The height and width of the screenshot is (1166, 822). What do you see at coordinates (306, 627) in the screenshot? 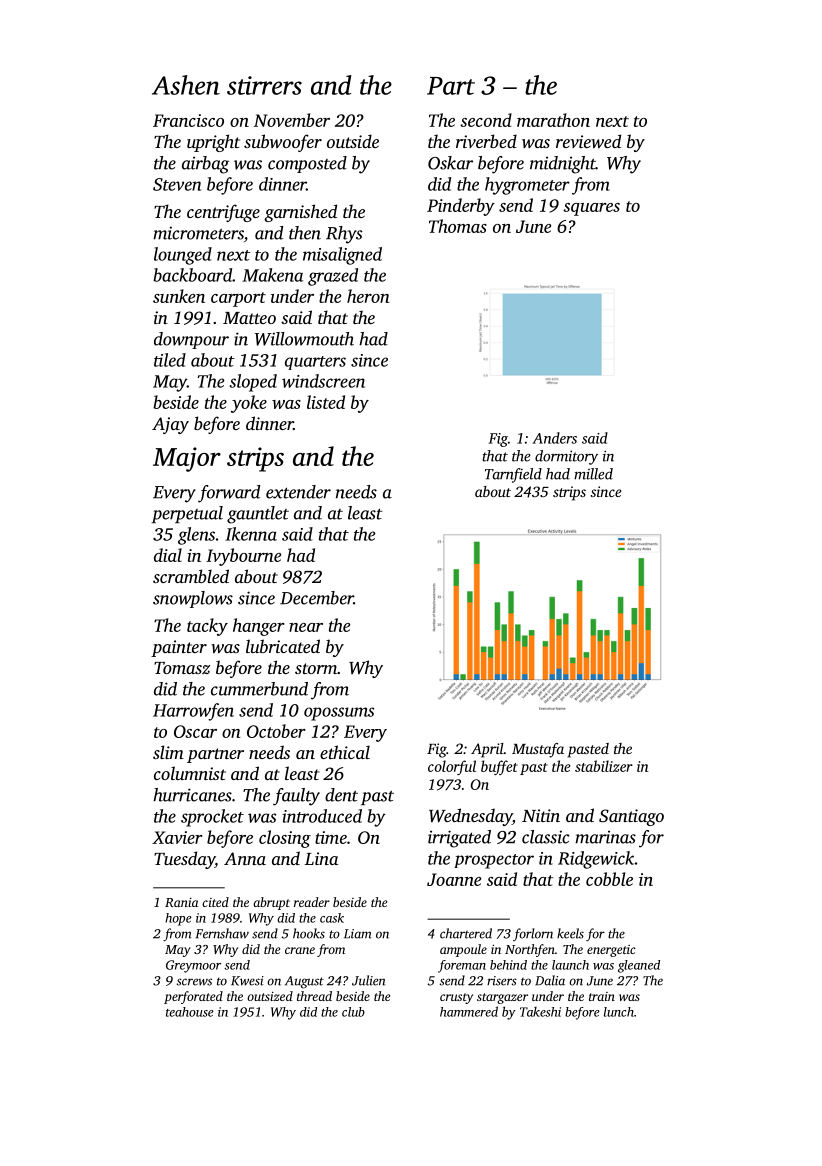
I see `near` at bounding box center [306, 627].
